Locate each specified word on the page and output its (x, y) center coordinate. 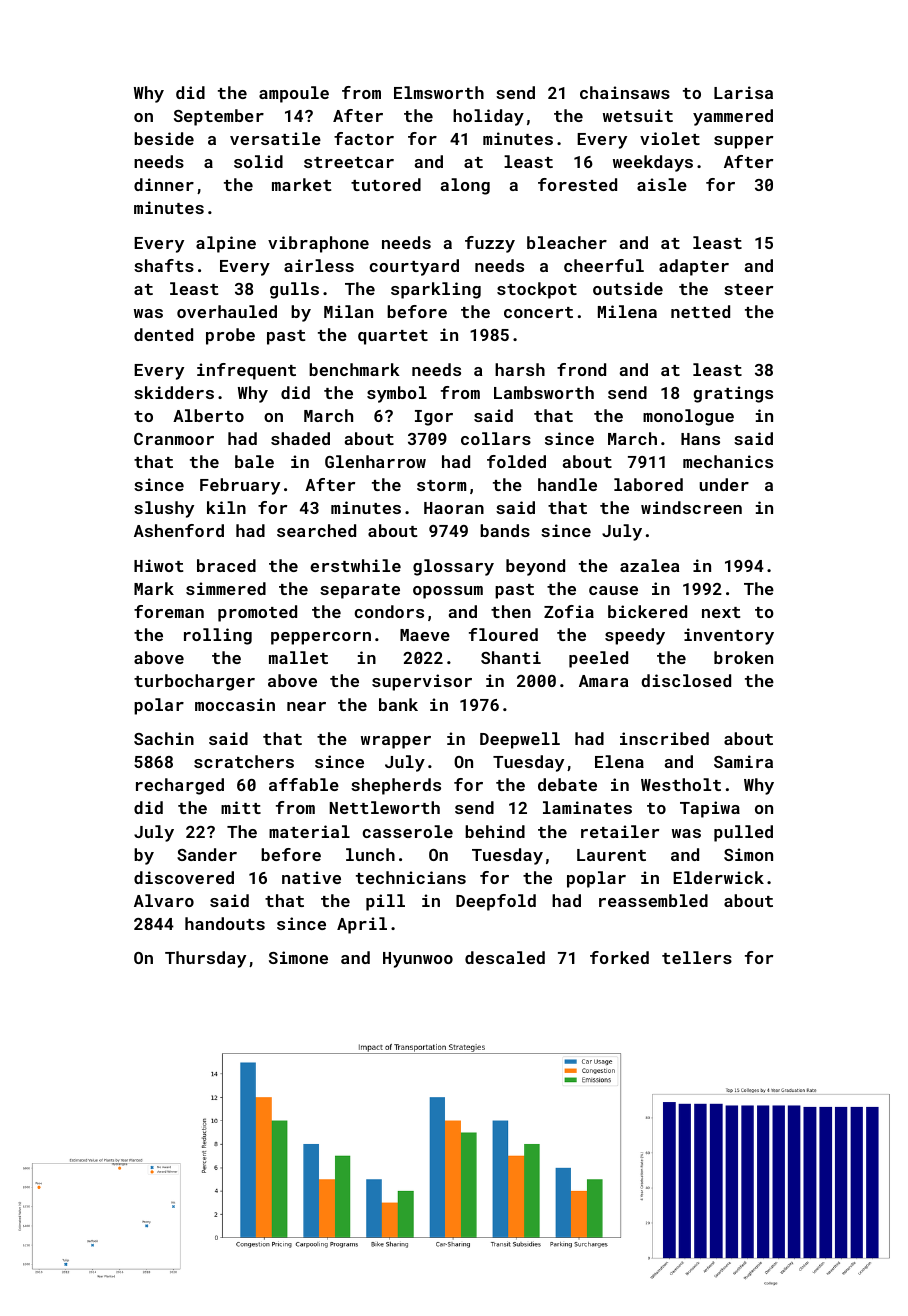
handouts (225, 923)
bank (398, 704)
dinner (164, 184)
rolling (218, 636)
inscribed (664, 738)
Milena (627, 311)
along (465, 186)
